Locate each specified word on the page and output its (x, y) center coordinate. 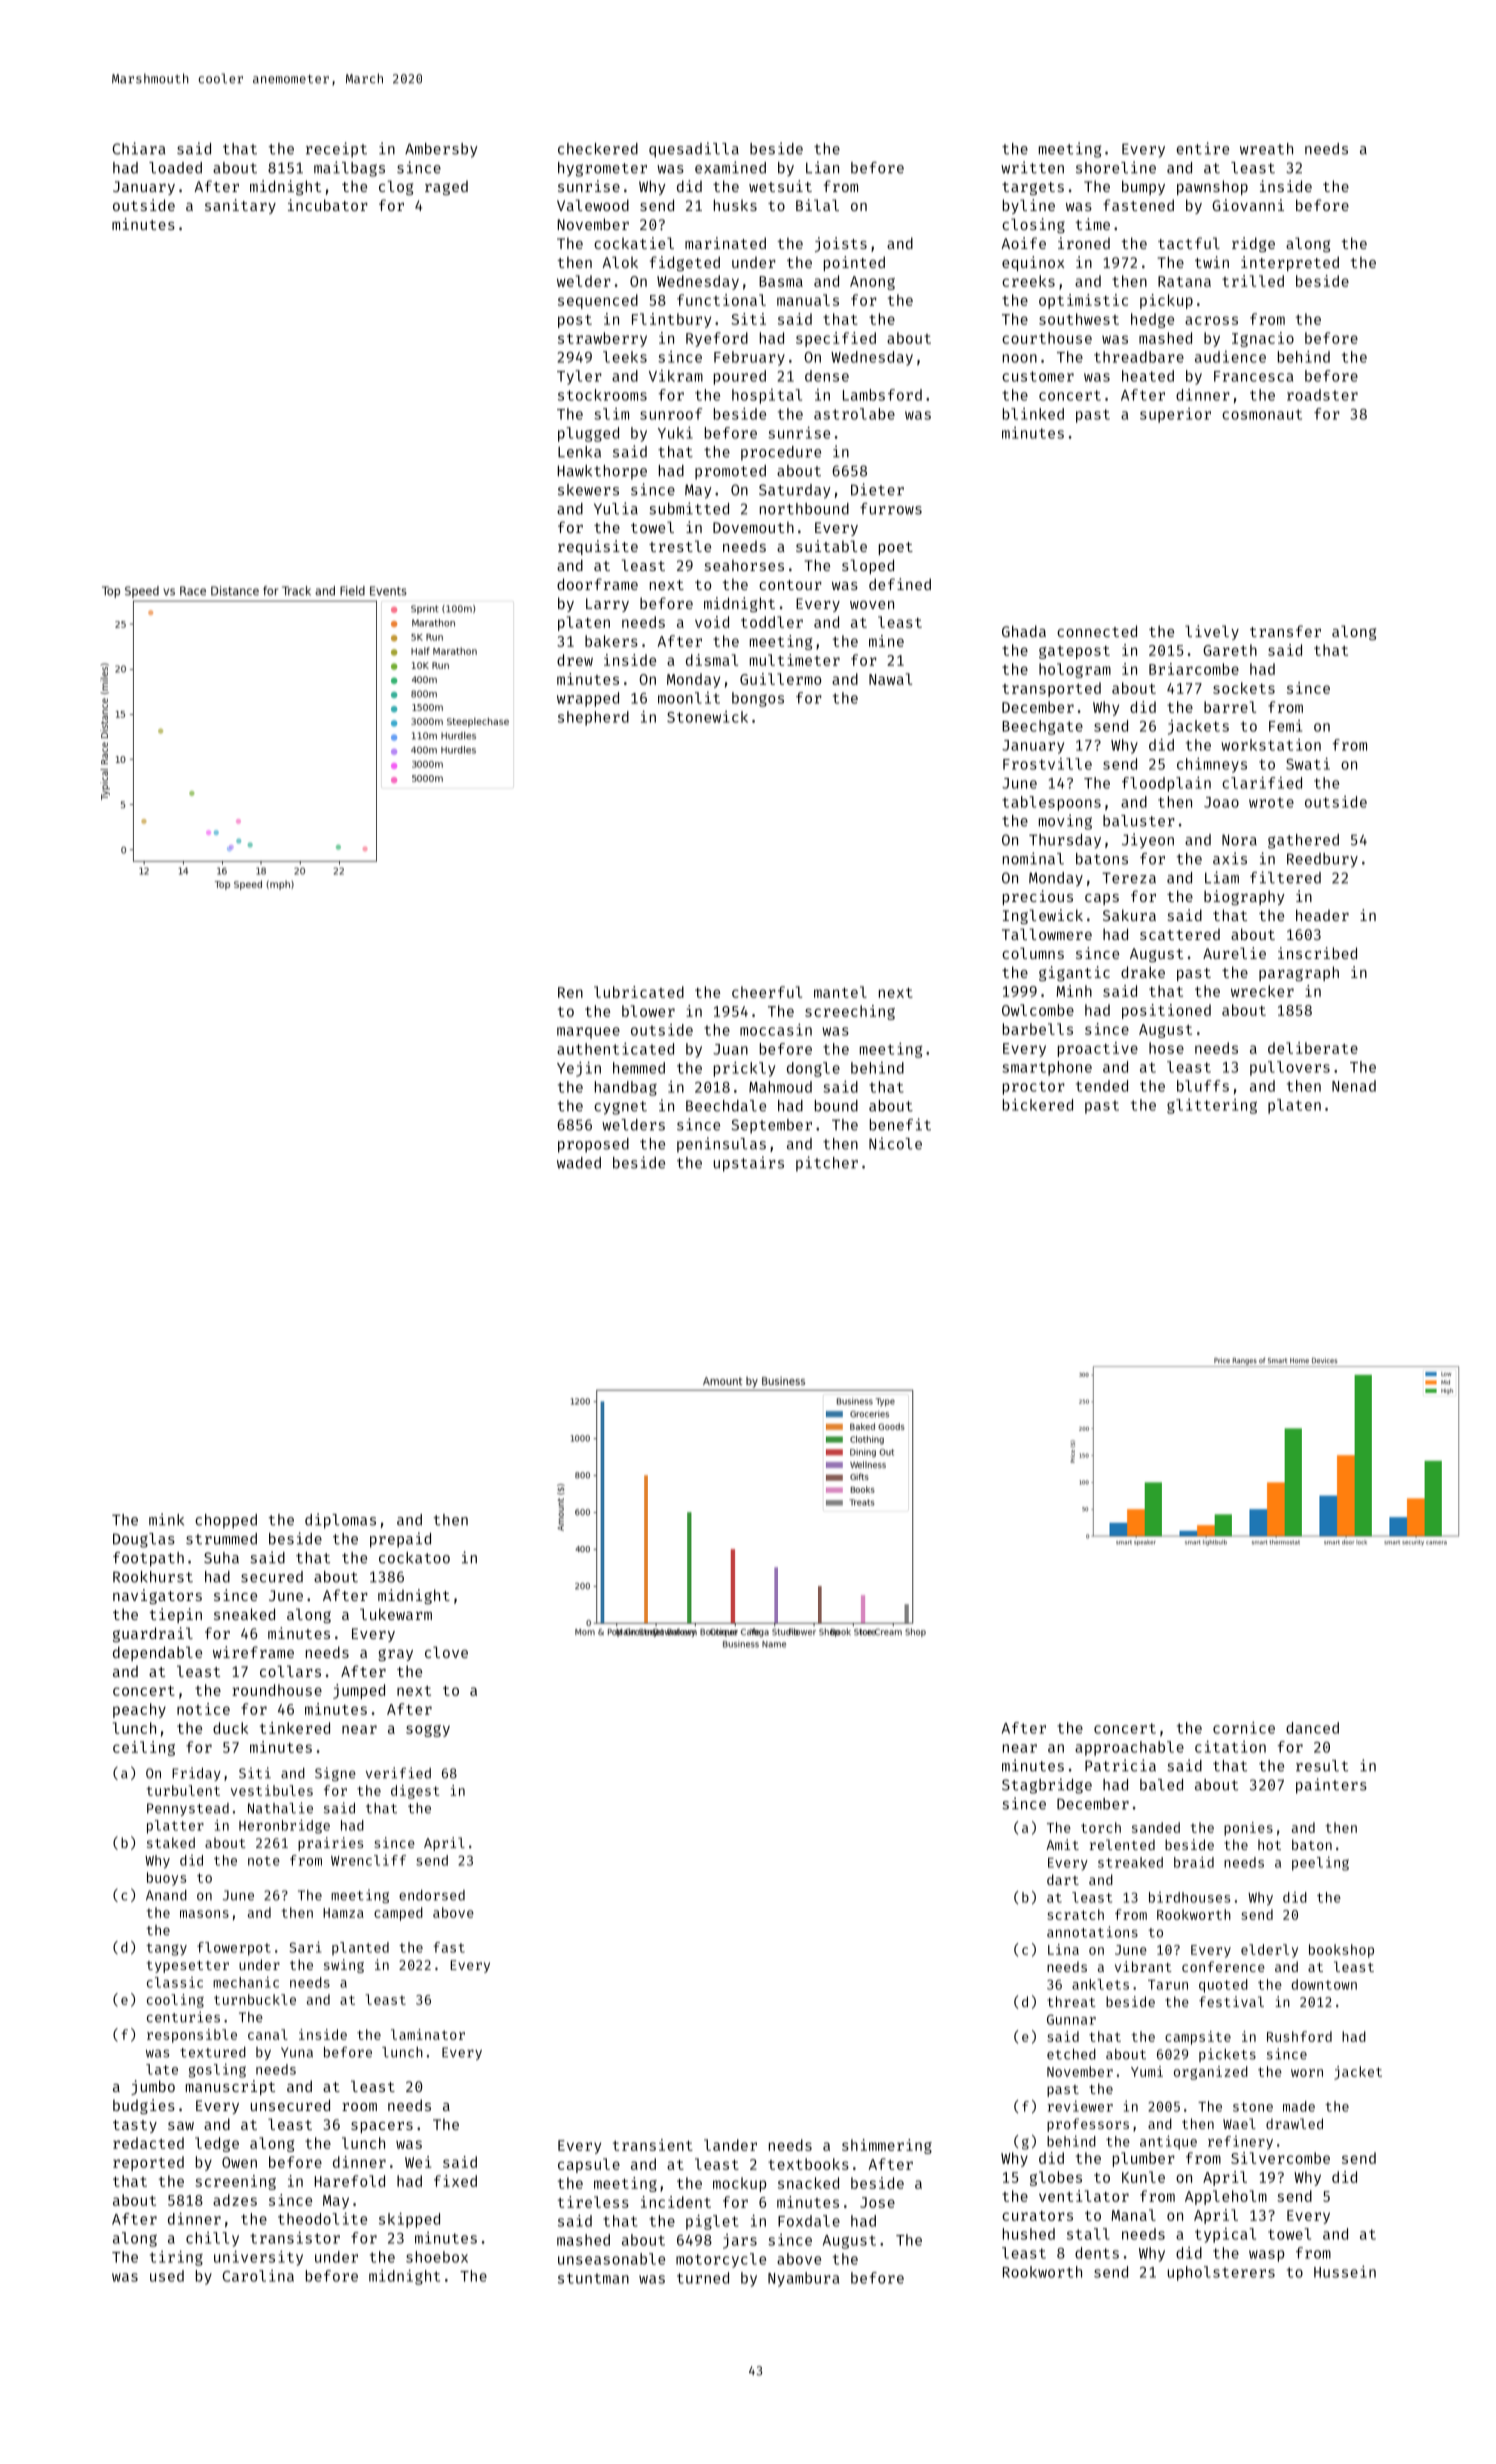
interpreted (1290, 263)
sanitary (240, 206)
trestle (680, 546)
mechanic (246, 1982)
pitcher (827, 1164)
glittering (1212, 1106)
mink (166, 1519)
